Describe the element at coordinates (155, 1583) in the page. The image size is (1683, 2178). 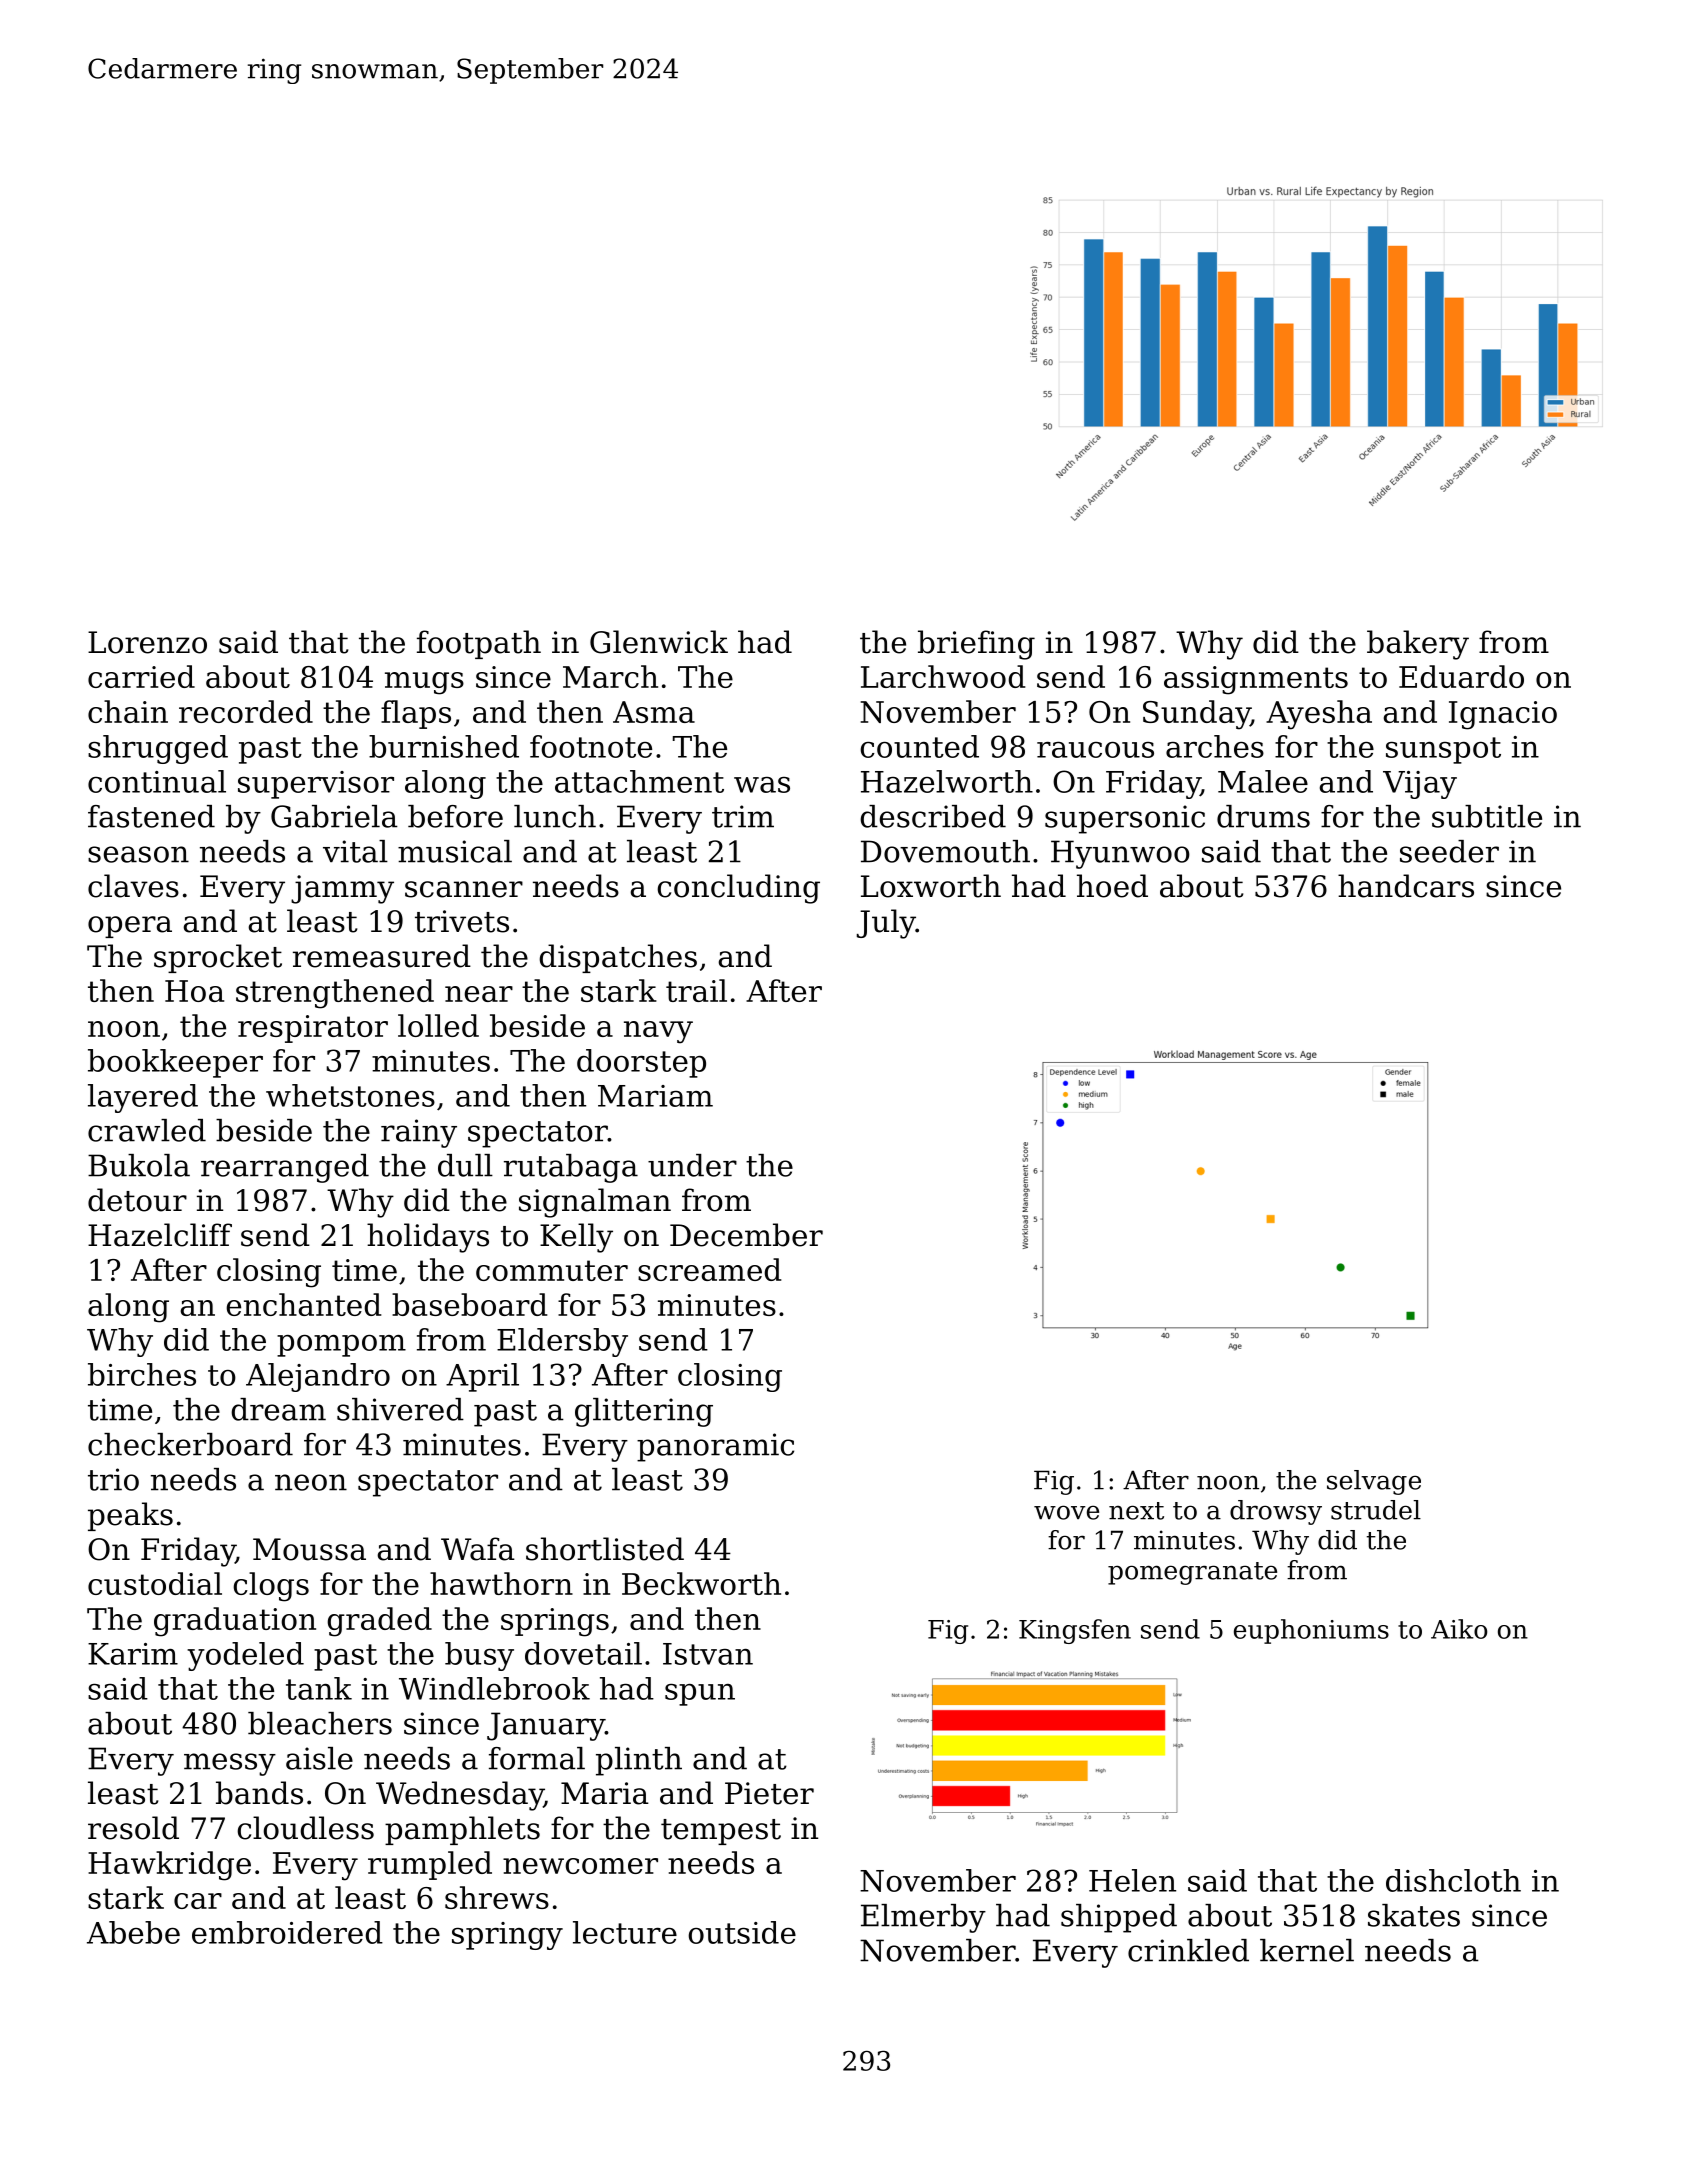
I see `custodial` at that location.
